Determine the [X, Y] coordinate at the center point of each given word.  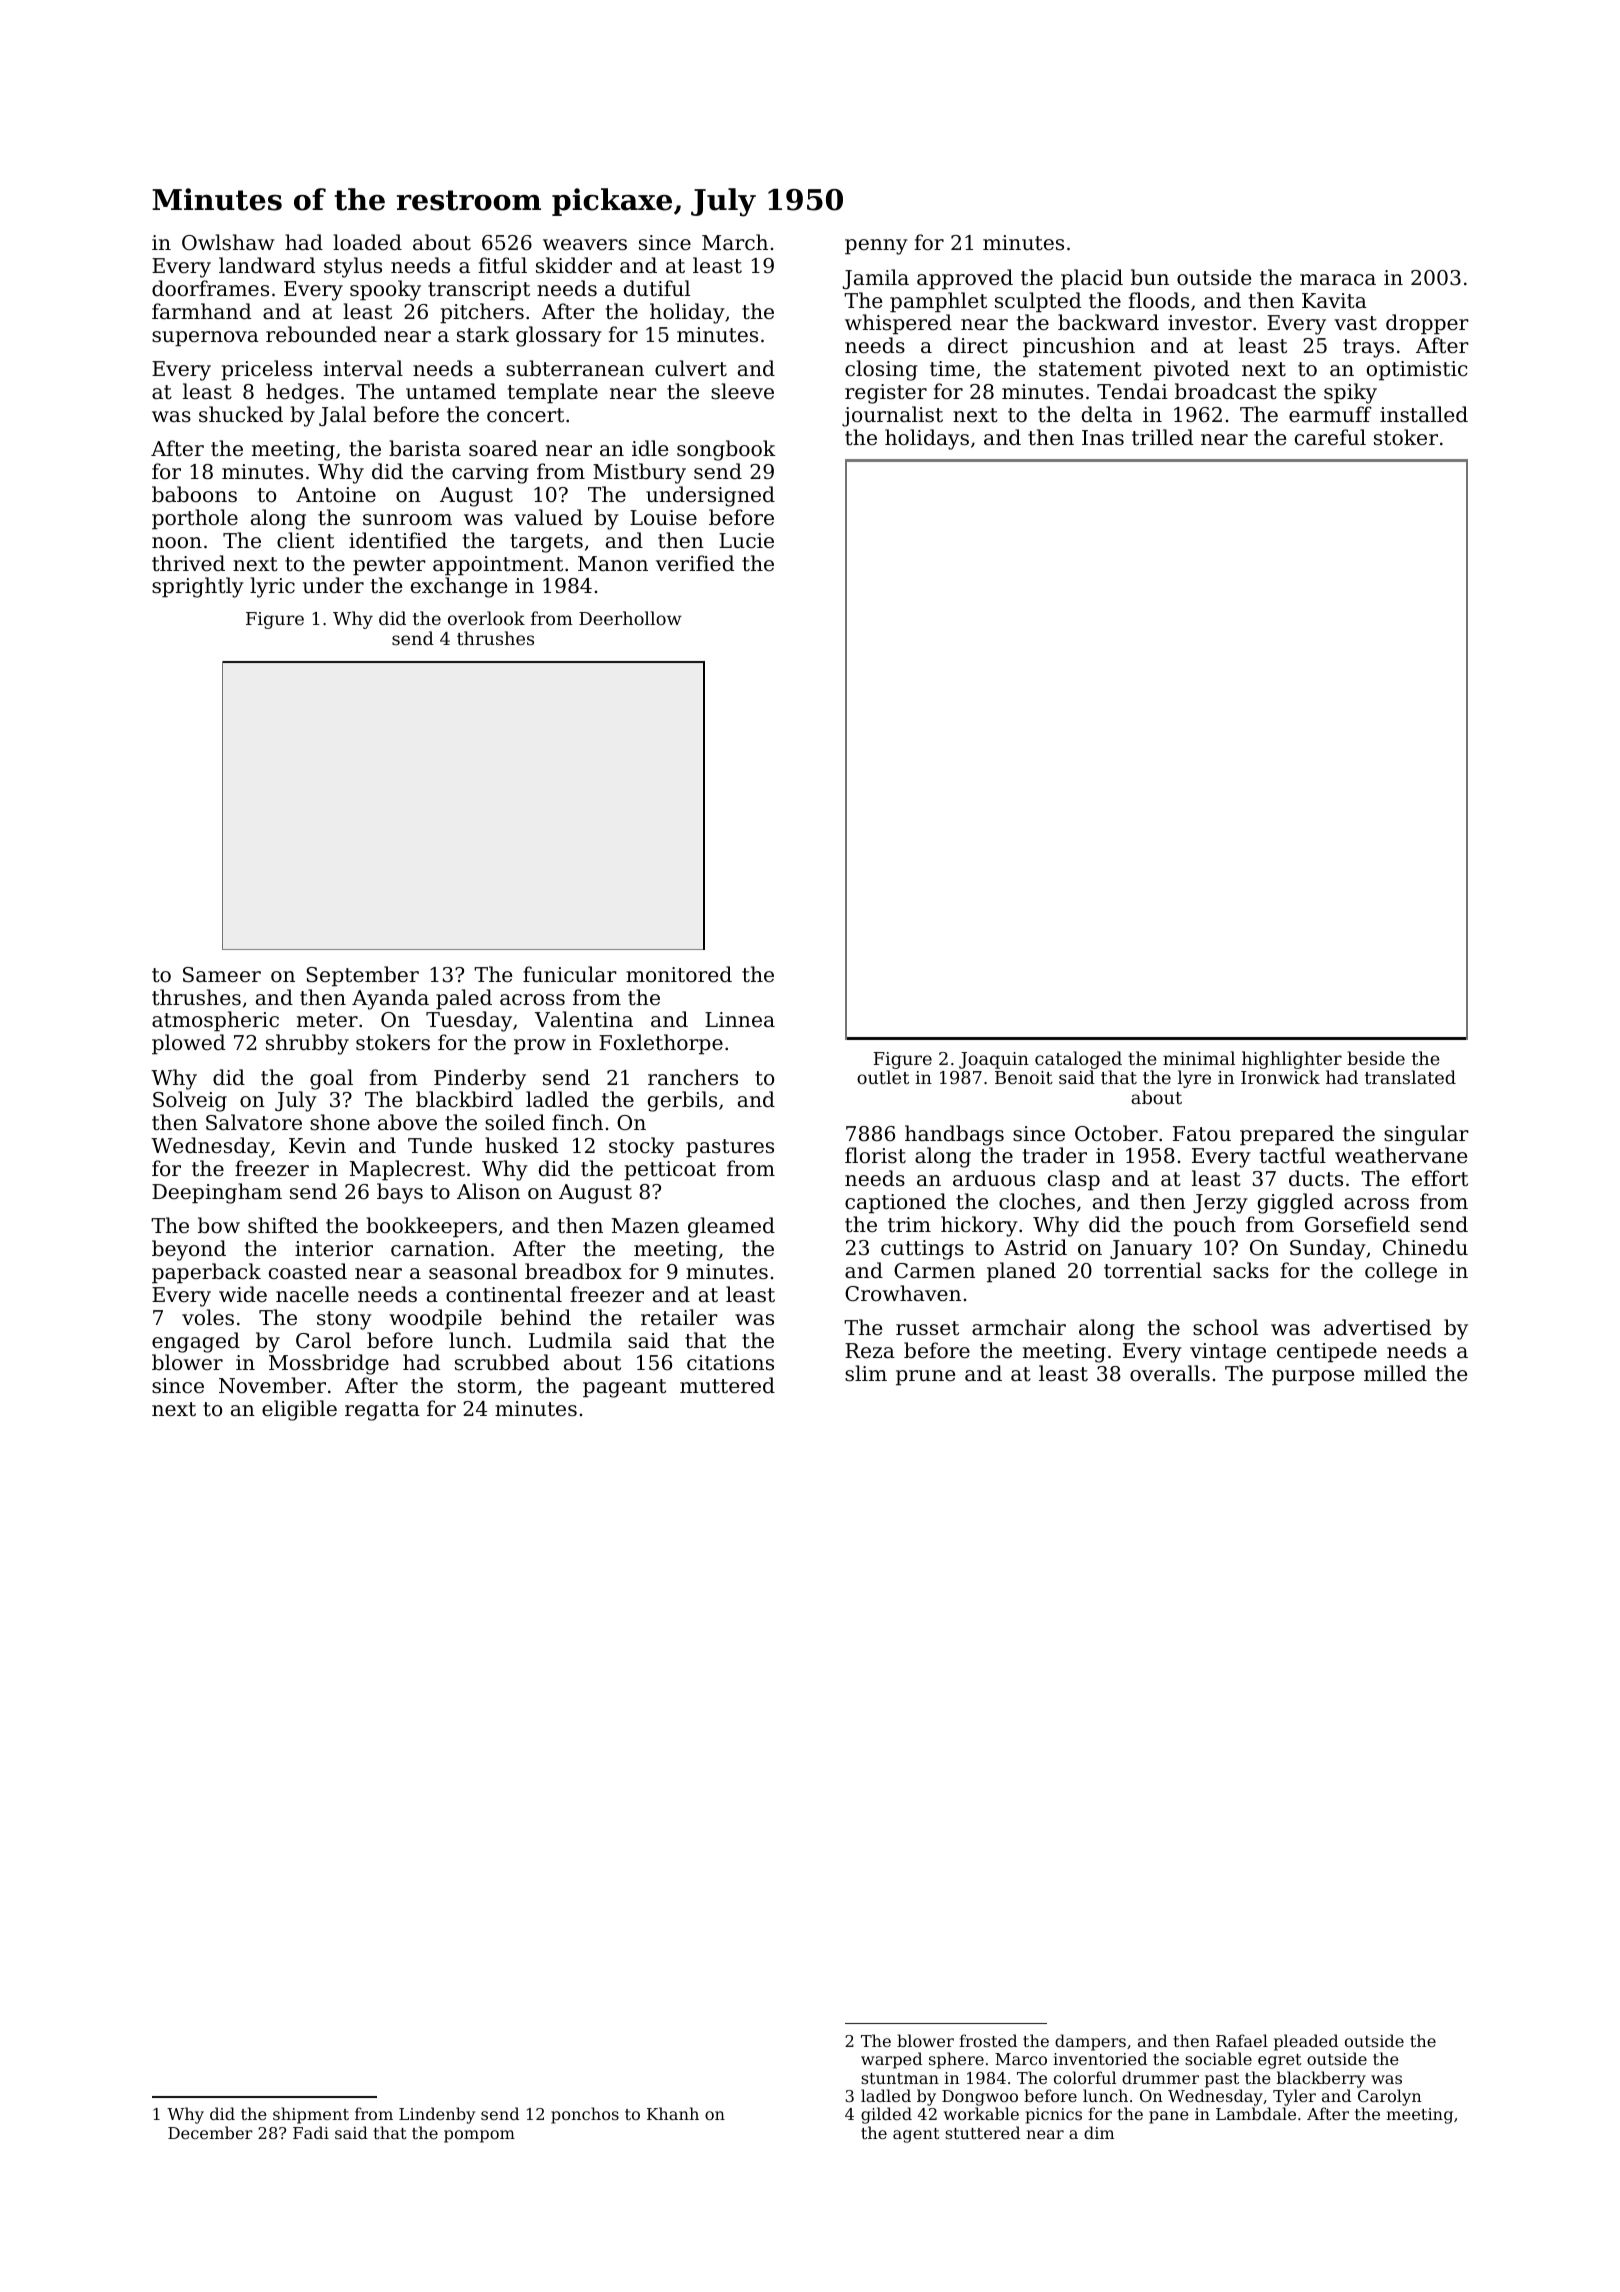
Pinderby [480, 1079]
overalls [1170, 1373]
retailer [679, 1317]
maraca [1338, 279]
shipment [311, 2115]
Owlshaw [228, 242]
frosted [988, 2040]
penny [876, 247]
